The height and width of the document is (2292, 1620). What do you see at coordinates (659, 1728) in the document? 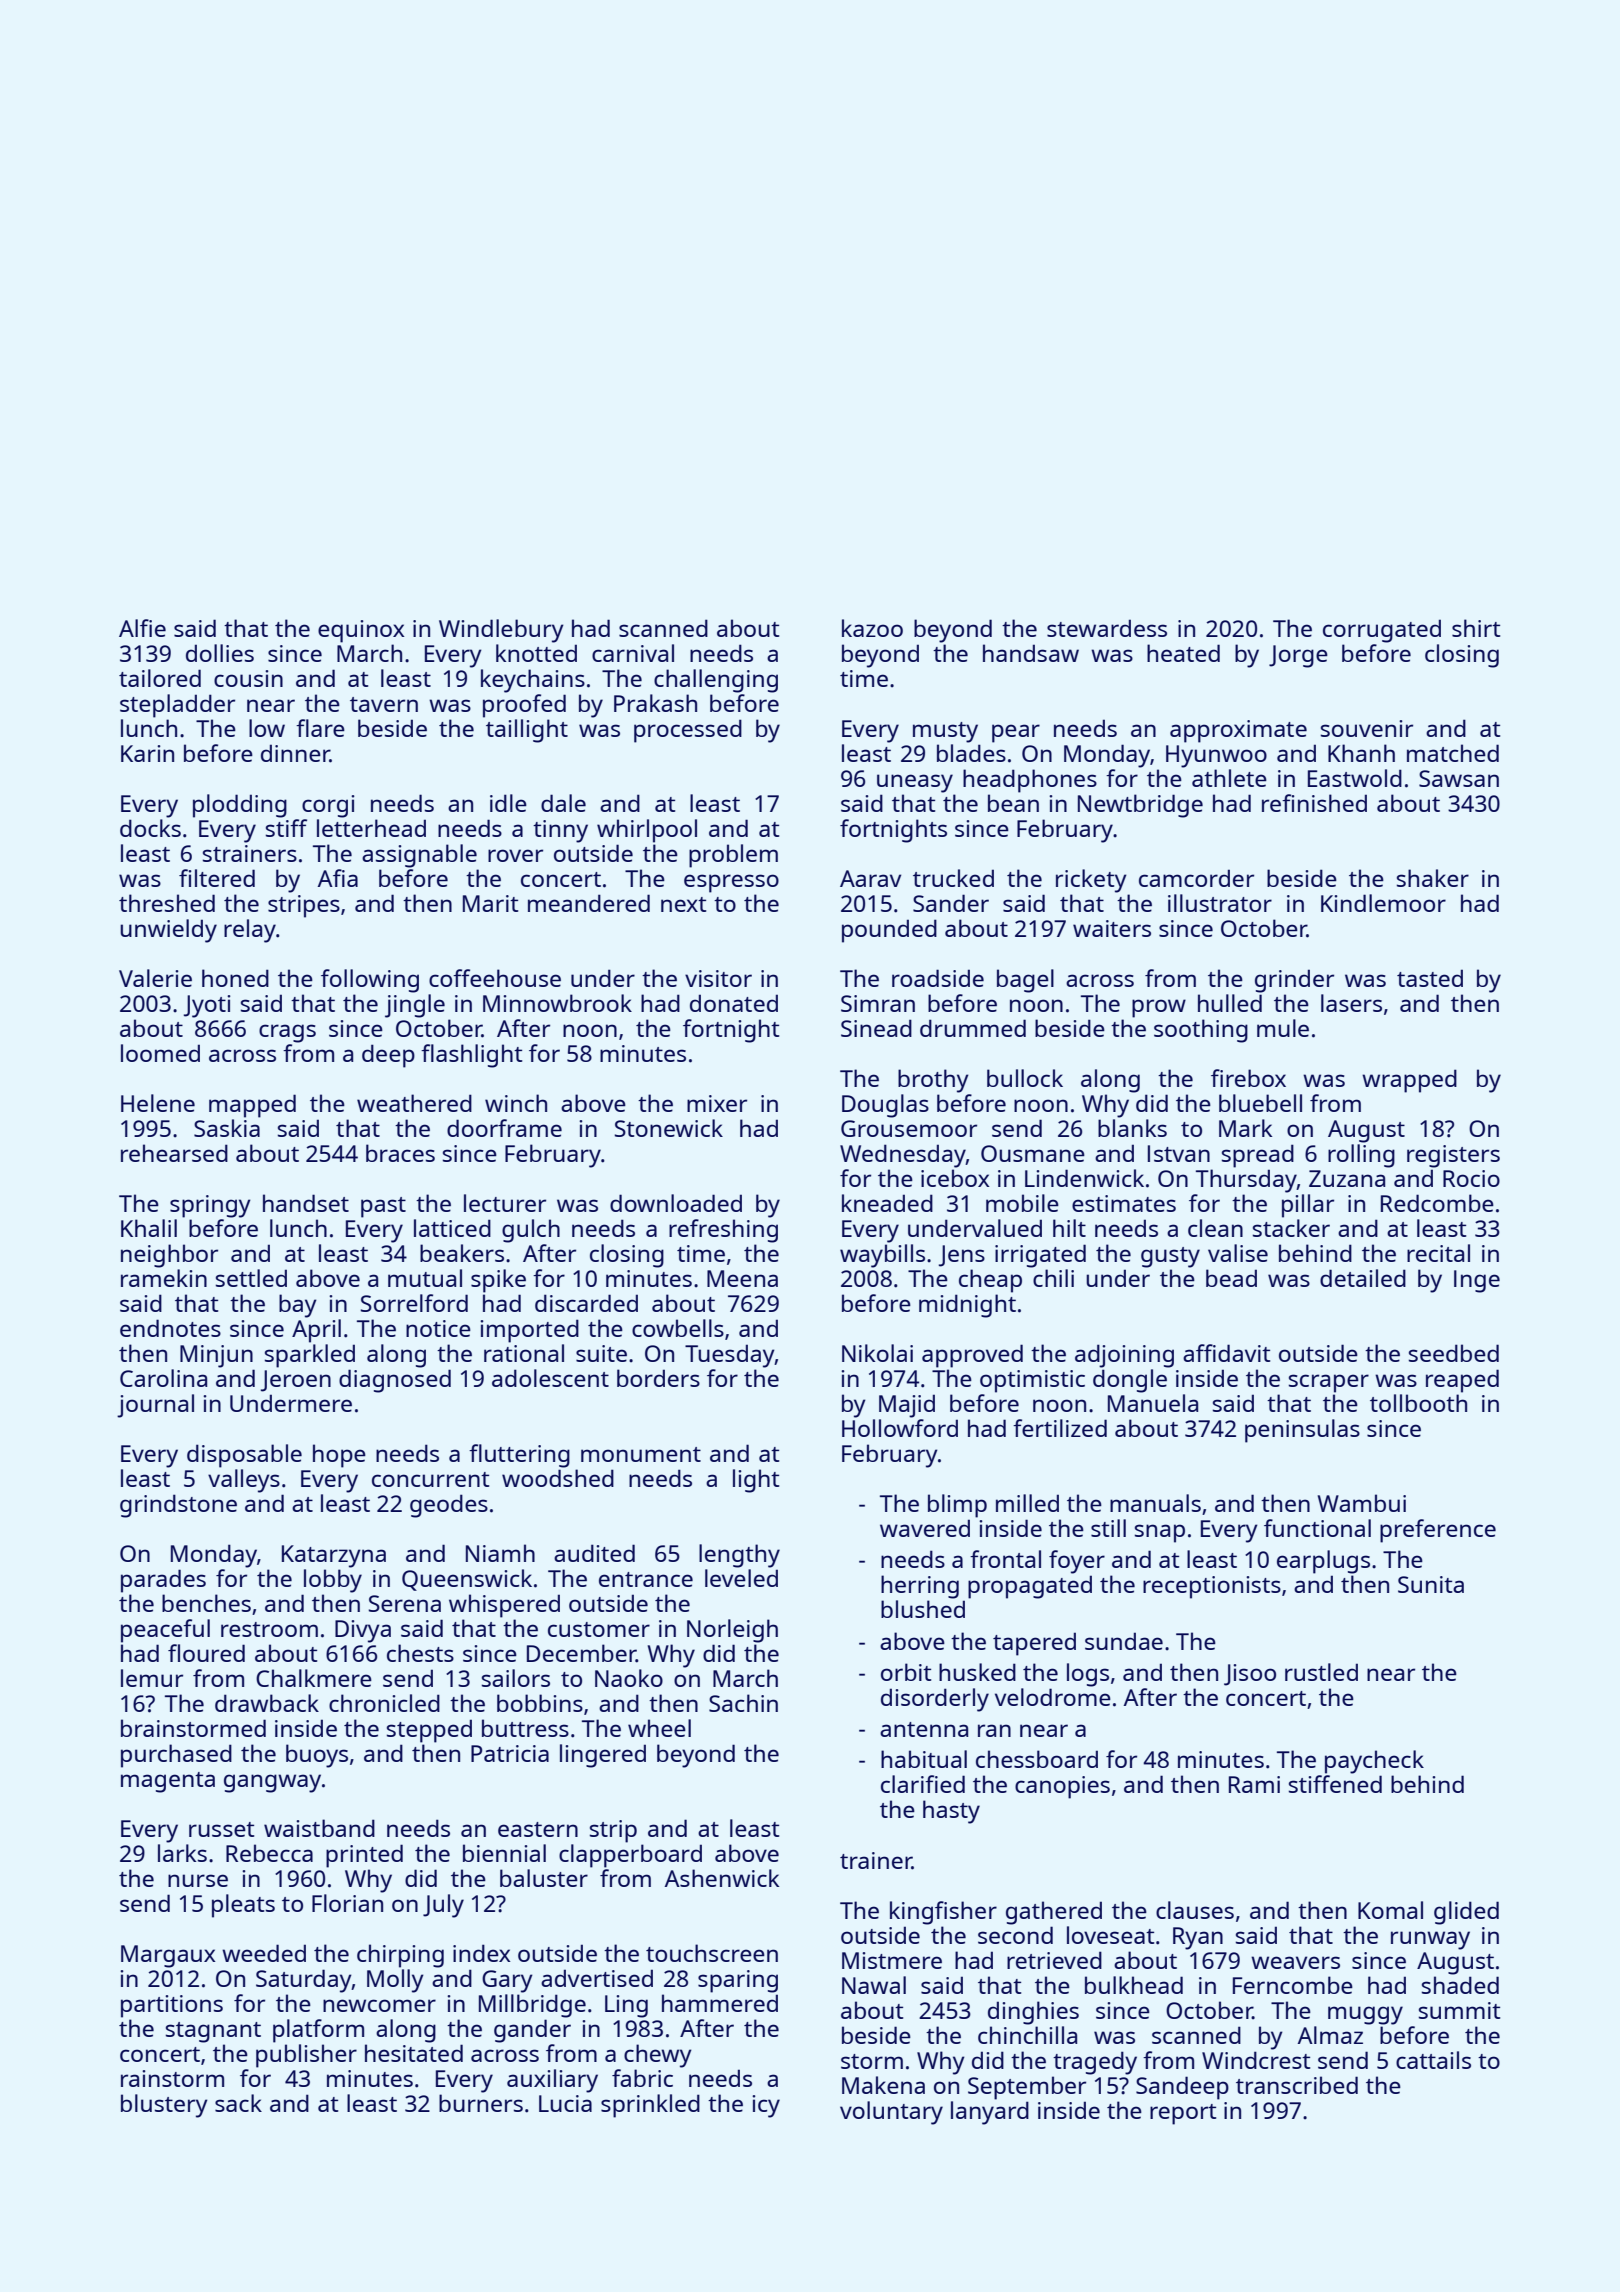
I see `wheel` at bounding box center [659, 1728].
